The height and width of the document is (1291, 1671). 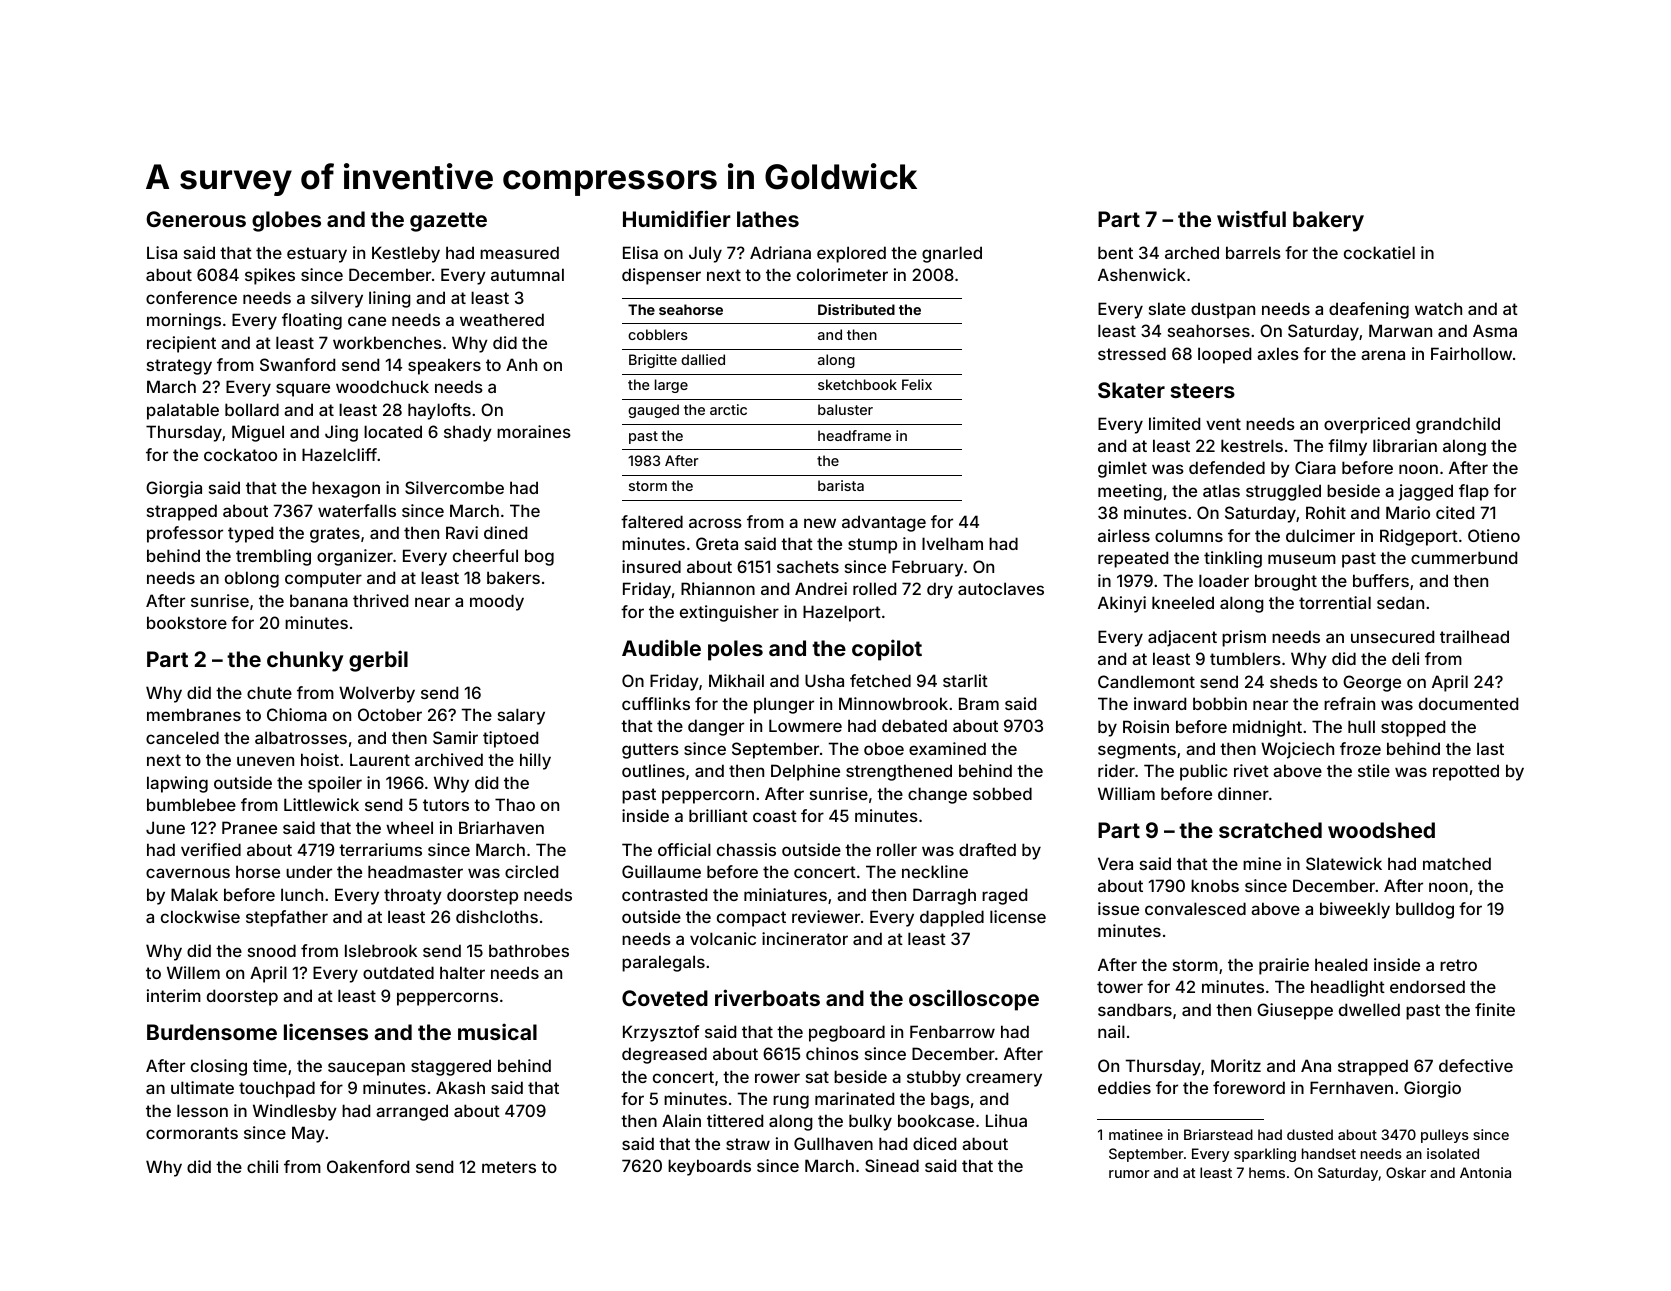 I want to click on rider, so click(x=1116, y=770).
